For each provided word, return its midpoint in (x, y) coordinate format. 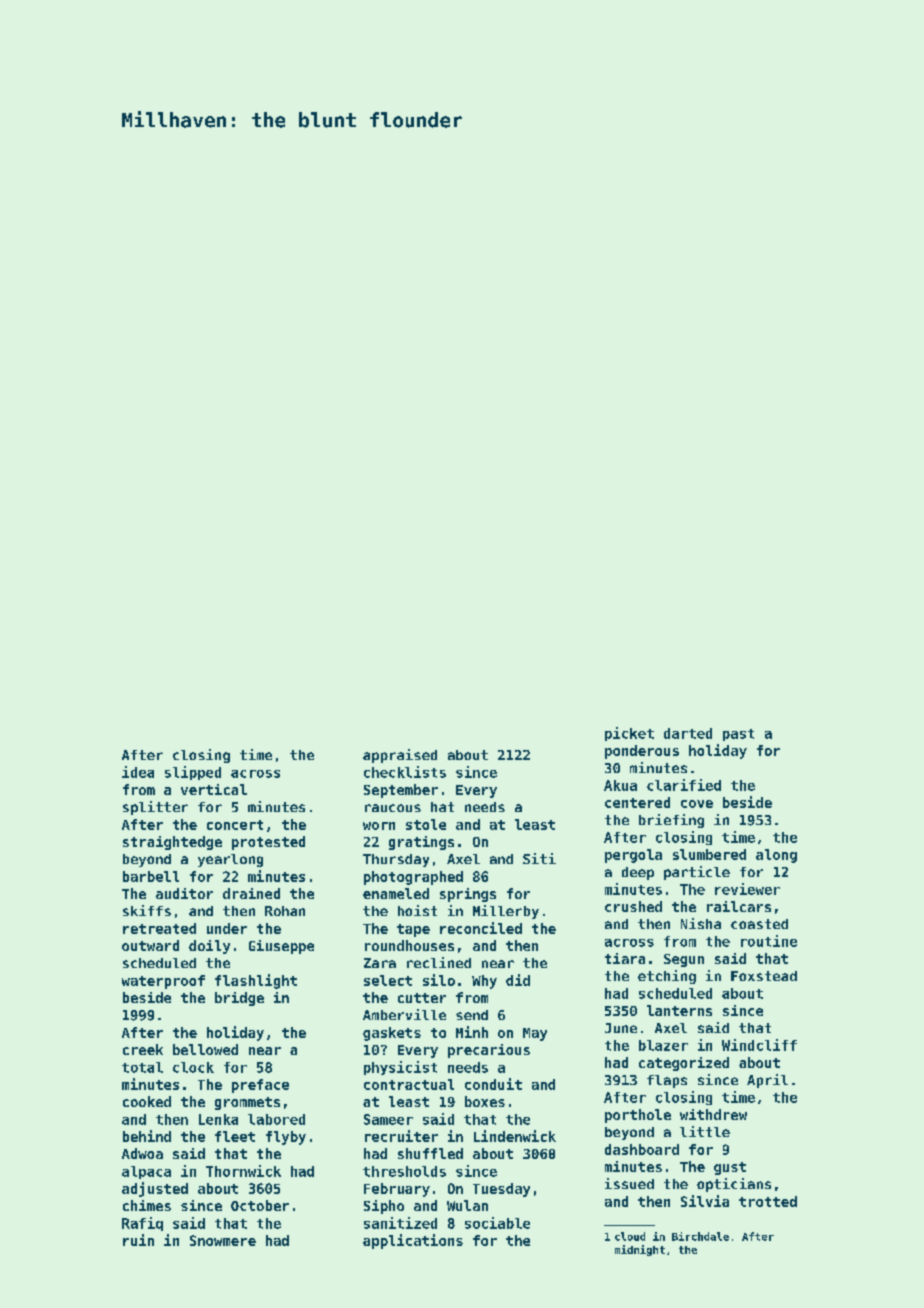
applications (413, 1241)
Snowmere (223, 1240)
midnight (640, 1250)
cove (697, 804)
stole (426, 824)
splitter (155, 808)
